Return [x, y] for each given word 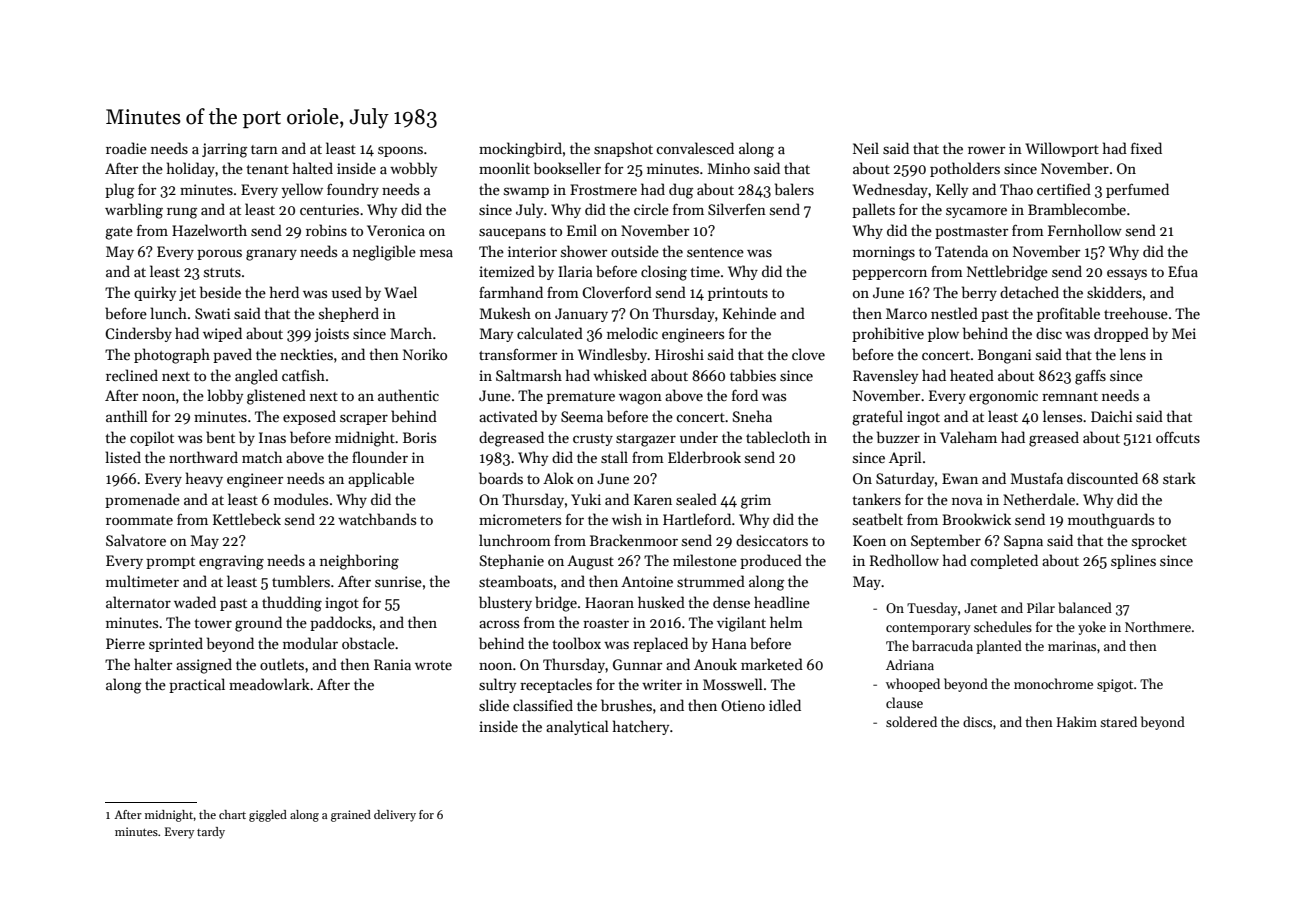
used [347, 292]
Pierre [125, 643]
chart [232, 814]
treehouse [1136, 313]
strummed [711, 581]
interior [532, 251]
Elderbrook [704, 457]
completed [1004, 561]
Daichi [1111, 416]
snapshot [623, 149]
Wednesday [890, 190]
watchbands [377, 519]
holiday [191, 169]
